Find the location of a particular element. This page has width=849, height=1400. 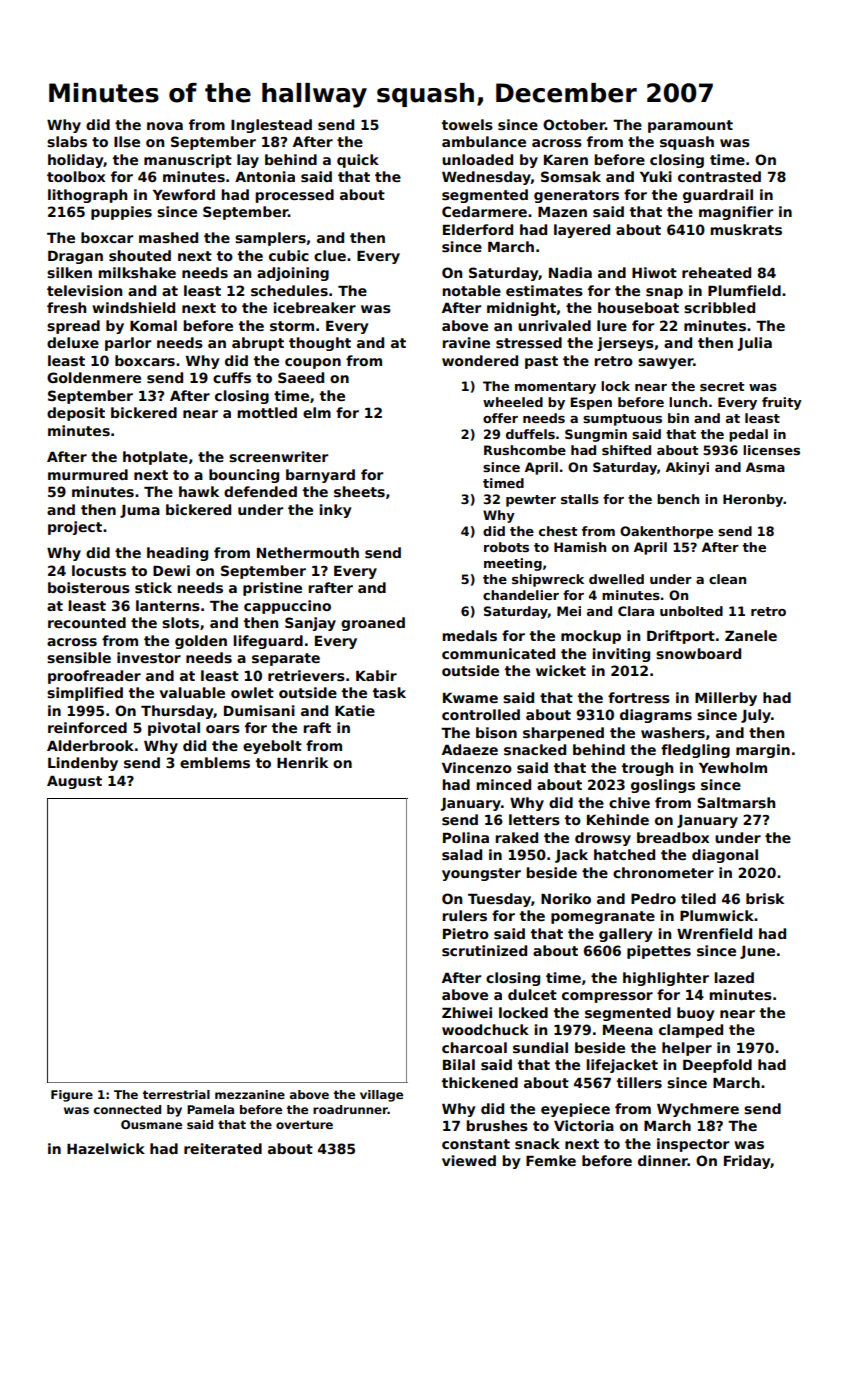

Antonia is located at coordinates (265, 176).
